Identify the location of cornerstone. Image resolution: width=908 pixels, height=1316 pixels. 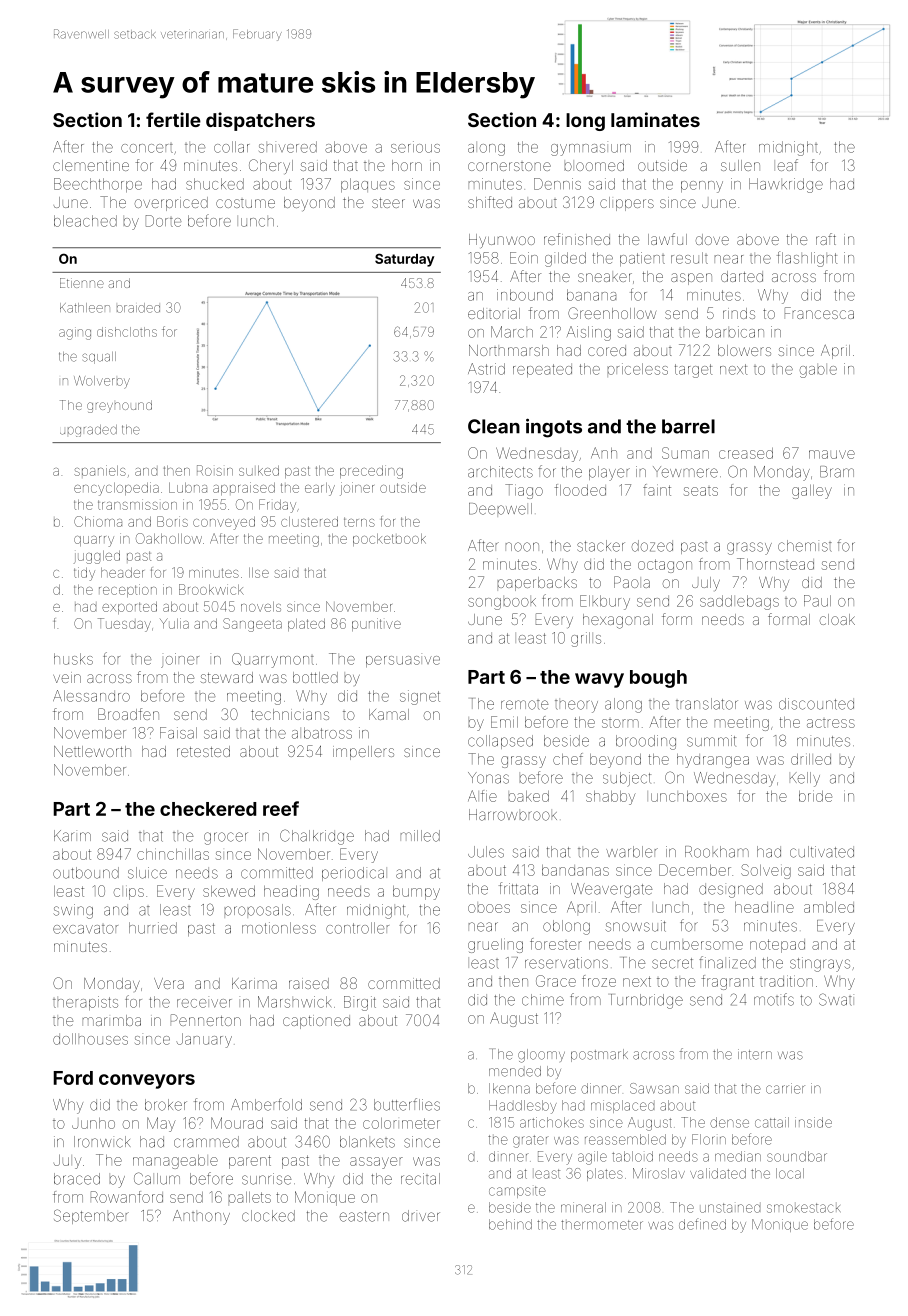
(509, 166).
